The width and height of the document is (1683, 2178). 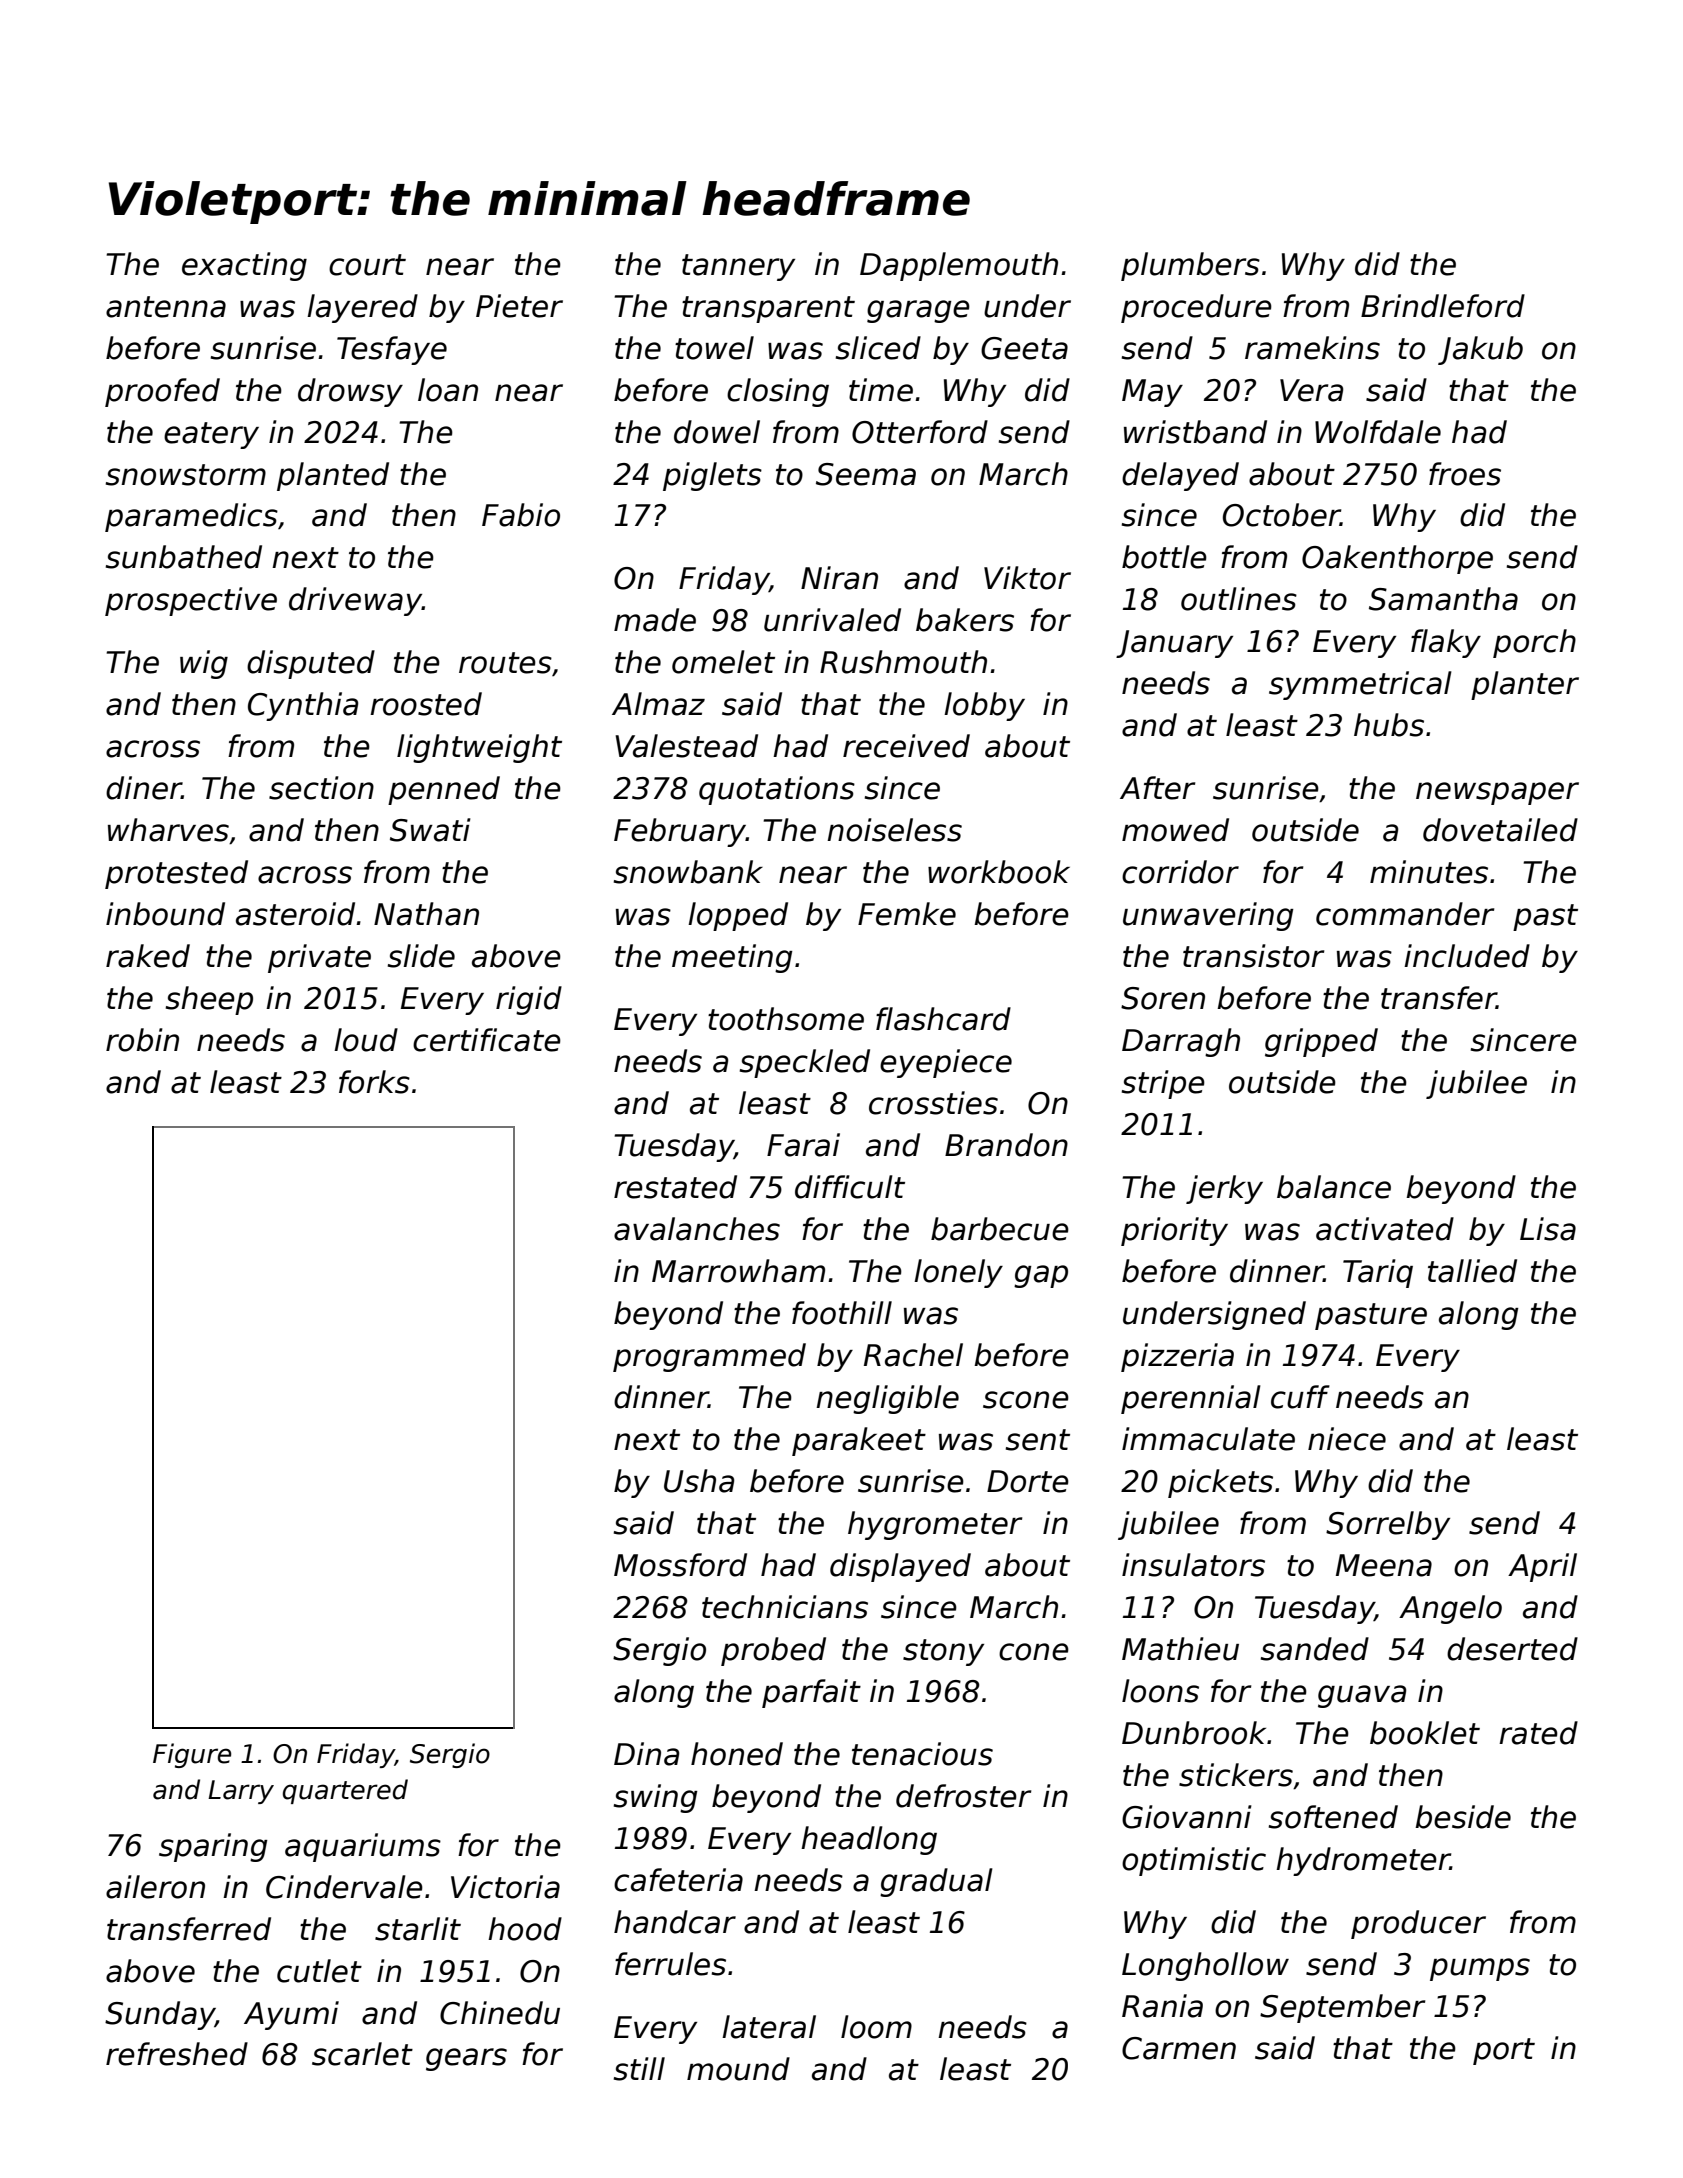 What do you see at coordinates (639, 2069) in the document?
I see `still` at bounding box center [639, 2069].
